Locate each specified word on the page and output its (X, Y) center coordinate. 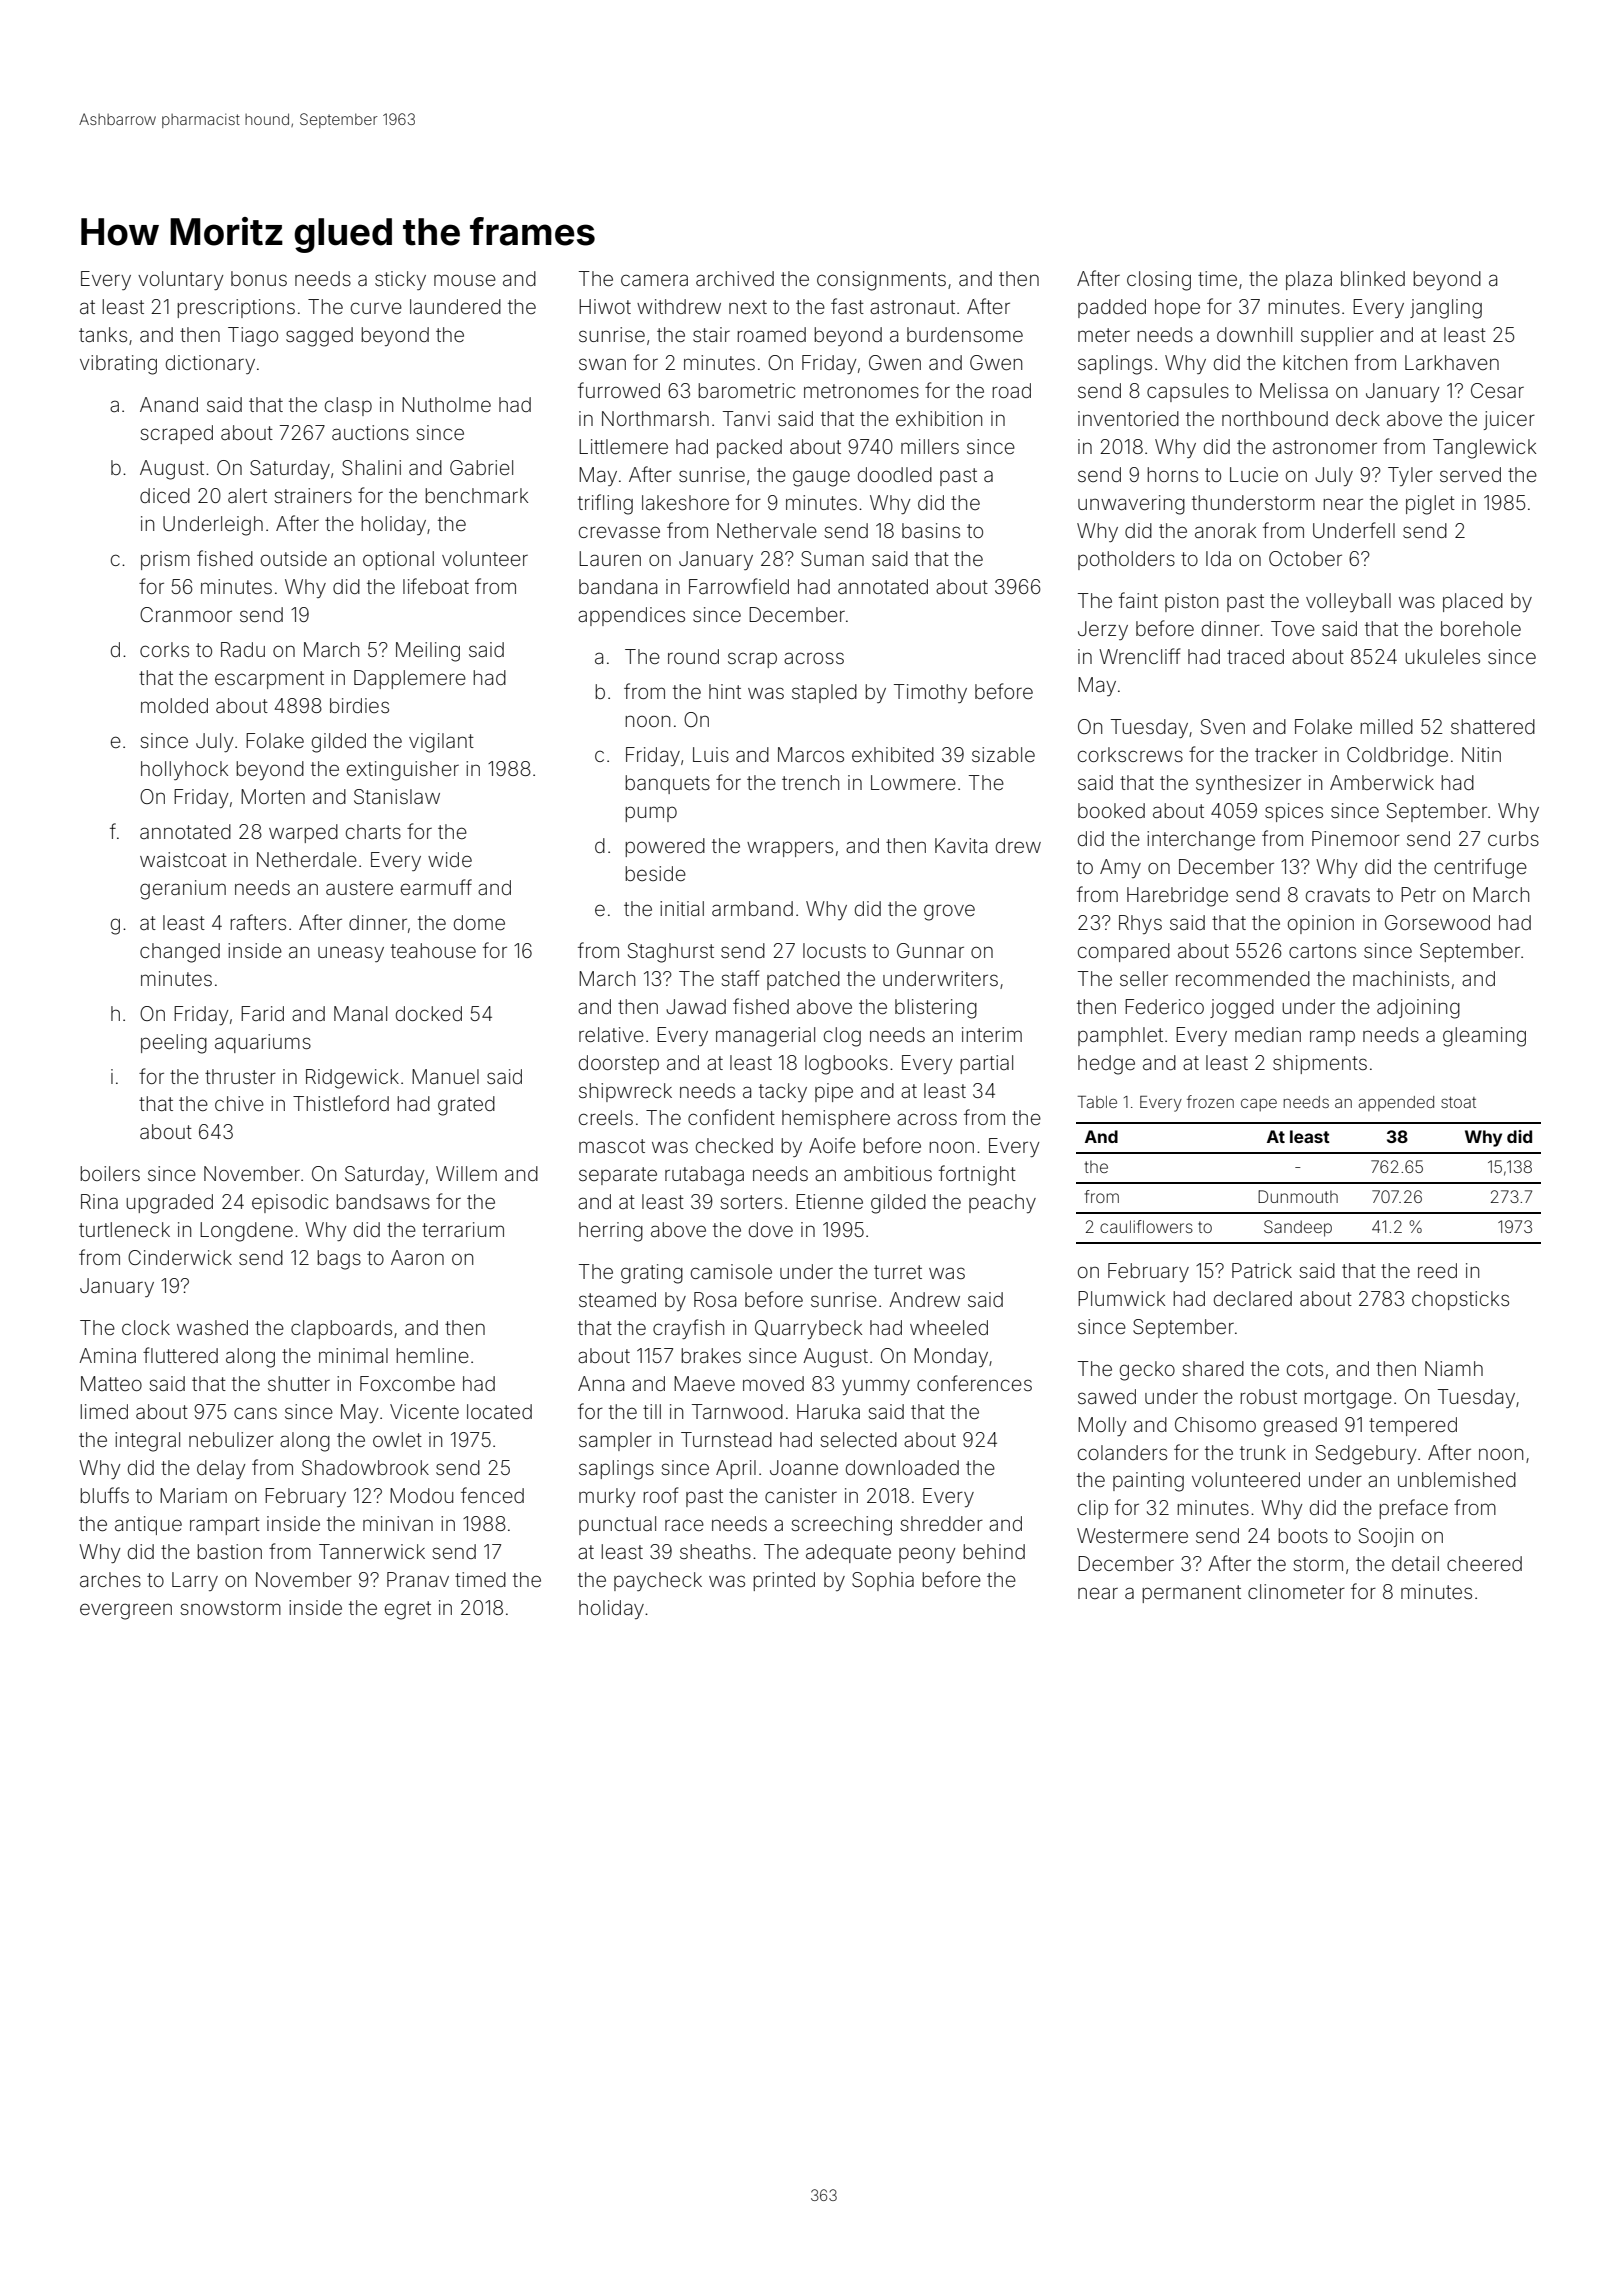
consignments (881, 281)
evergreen (126, 1611)
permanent (1191, 1594)
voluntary (180, 280)
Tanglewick (1484, 449)
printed (784, 1581)
